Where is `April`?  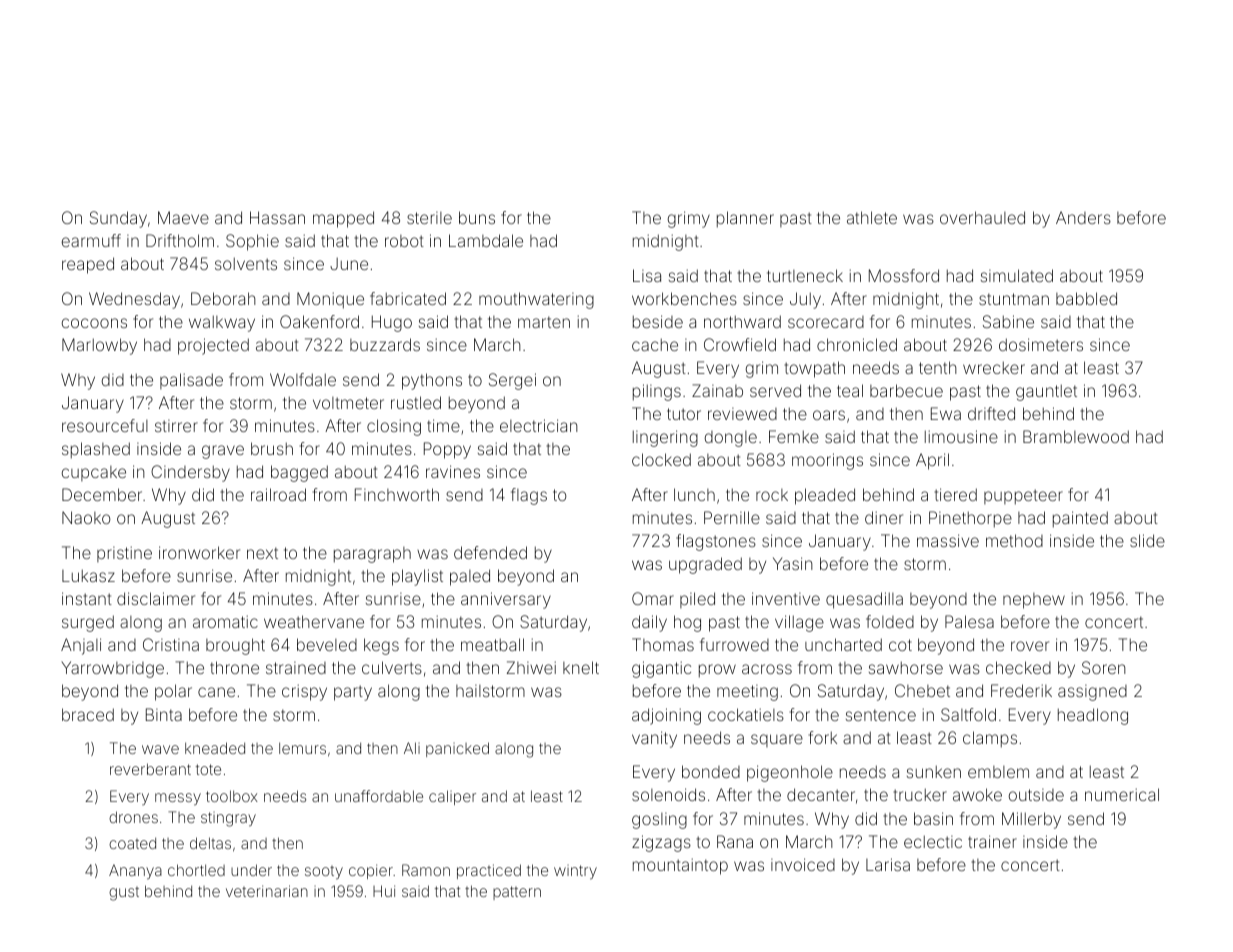
April is located at coordinates (932, 461).
